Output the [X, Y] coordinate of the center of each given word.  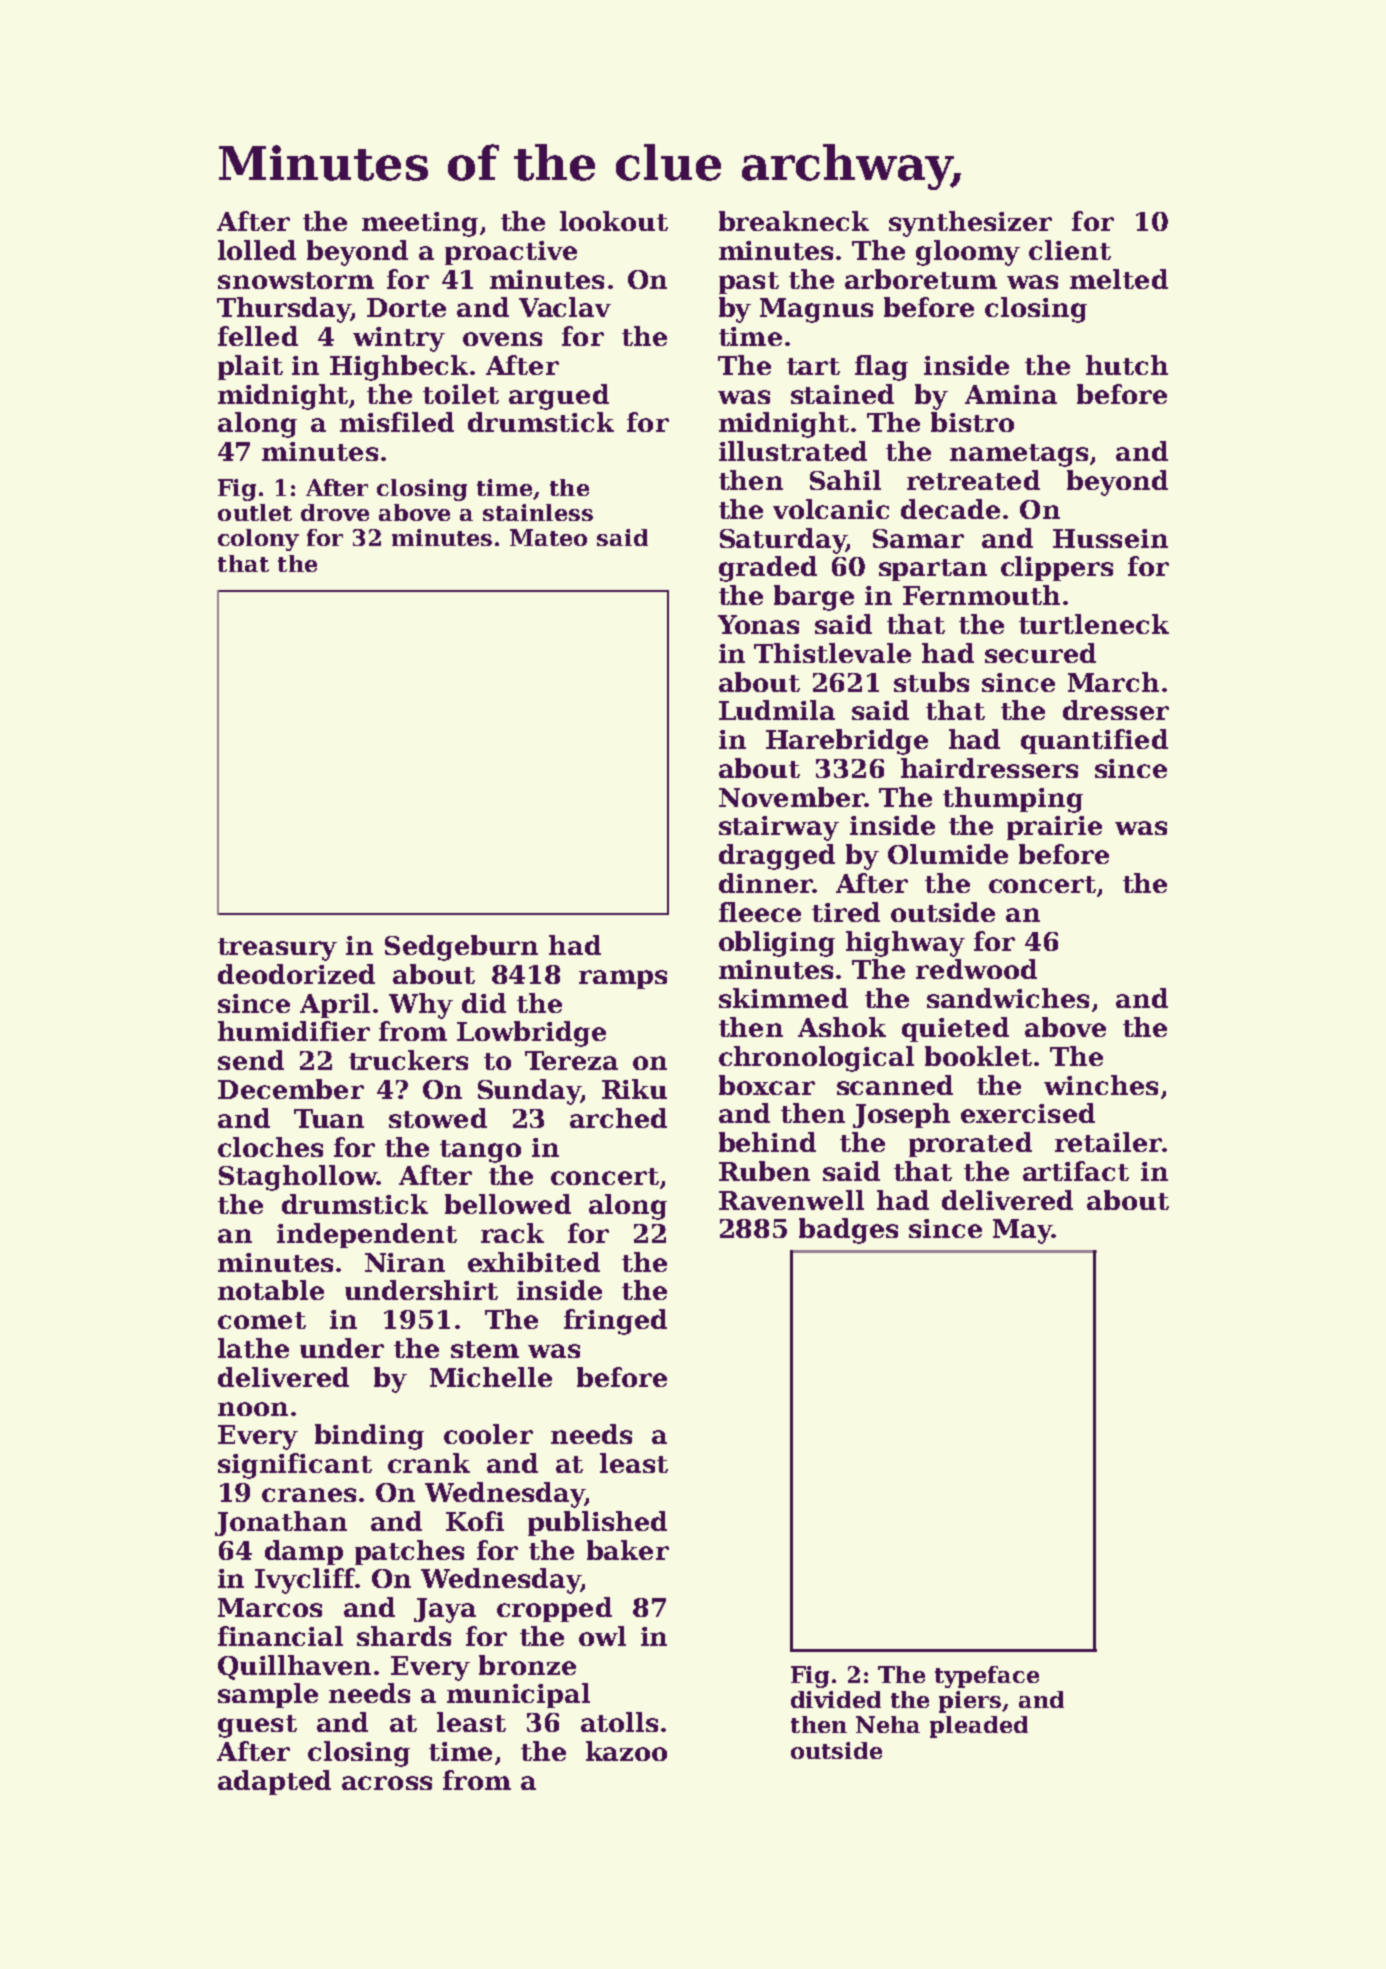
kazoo [626, 1751]
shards [404, 1636]
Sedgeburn [461, 948]
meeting [420, 224]
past [749, 283]
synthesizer [970, 224]
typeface [987, 1677]
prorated [970, 1144]
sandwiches [1008, 998]
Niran [405, 1262]
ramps [623, 979]
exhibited [534, 1262]
